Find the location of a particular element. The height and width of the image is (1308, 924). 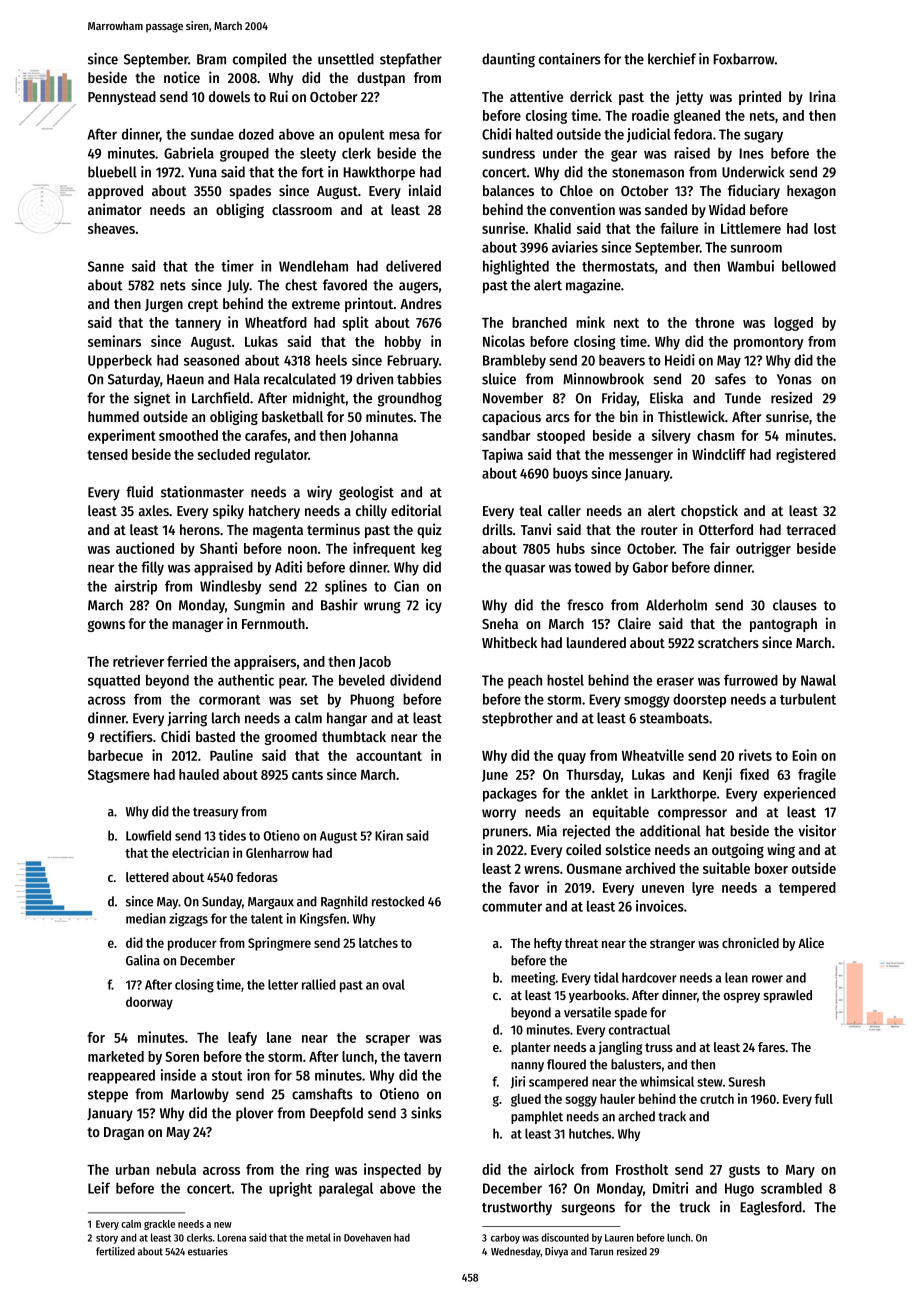

sugary is located at coordinates (763, 137).
